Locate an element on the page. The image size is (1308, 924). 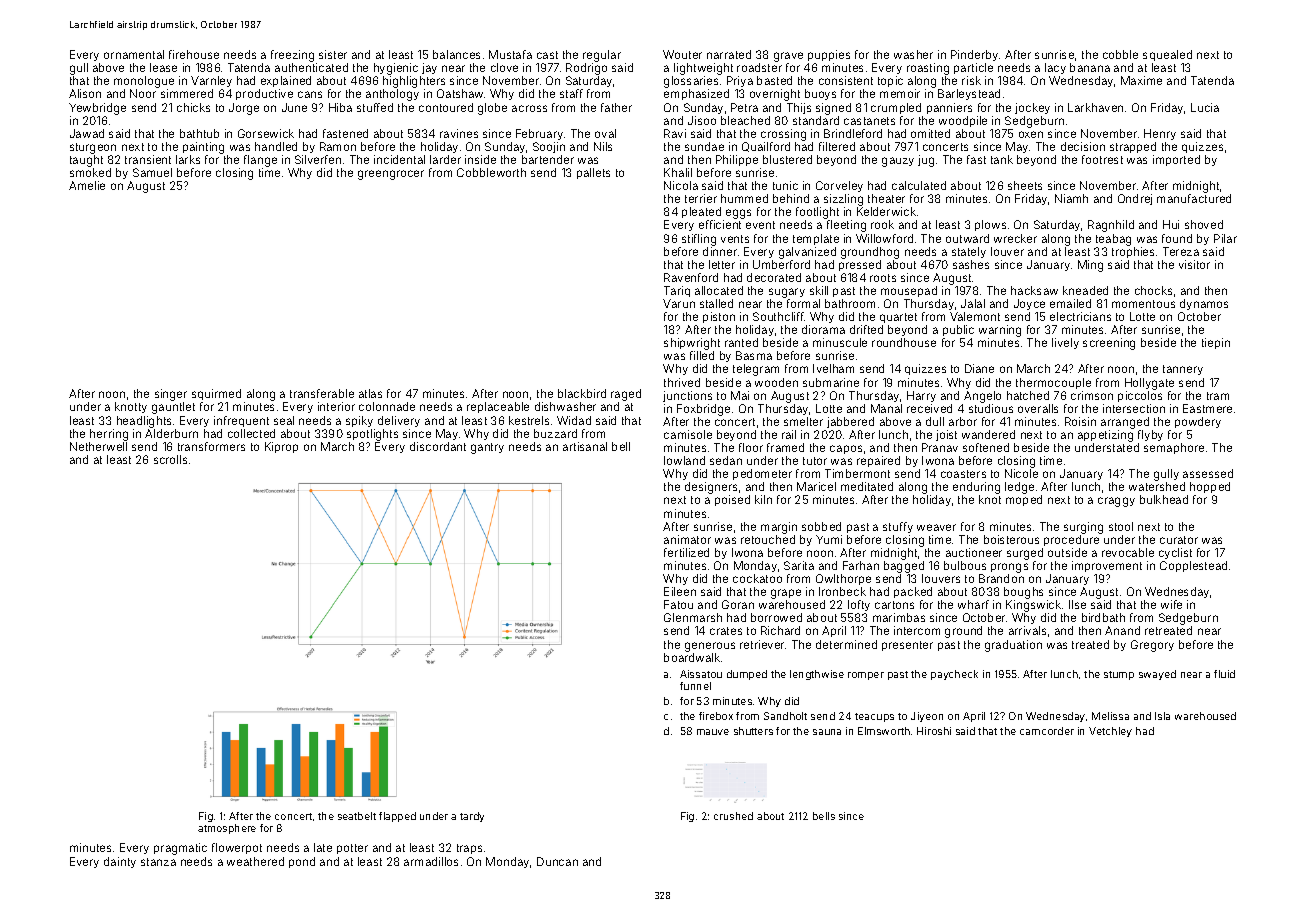
dynamos is located at coordinates (1204, 304).
